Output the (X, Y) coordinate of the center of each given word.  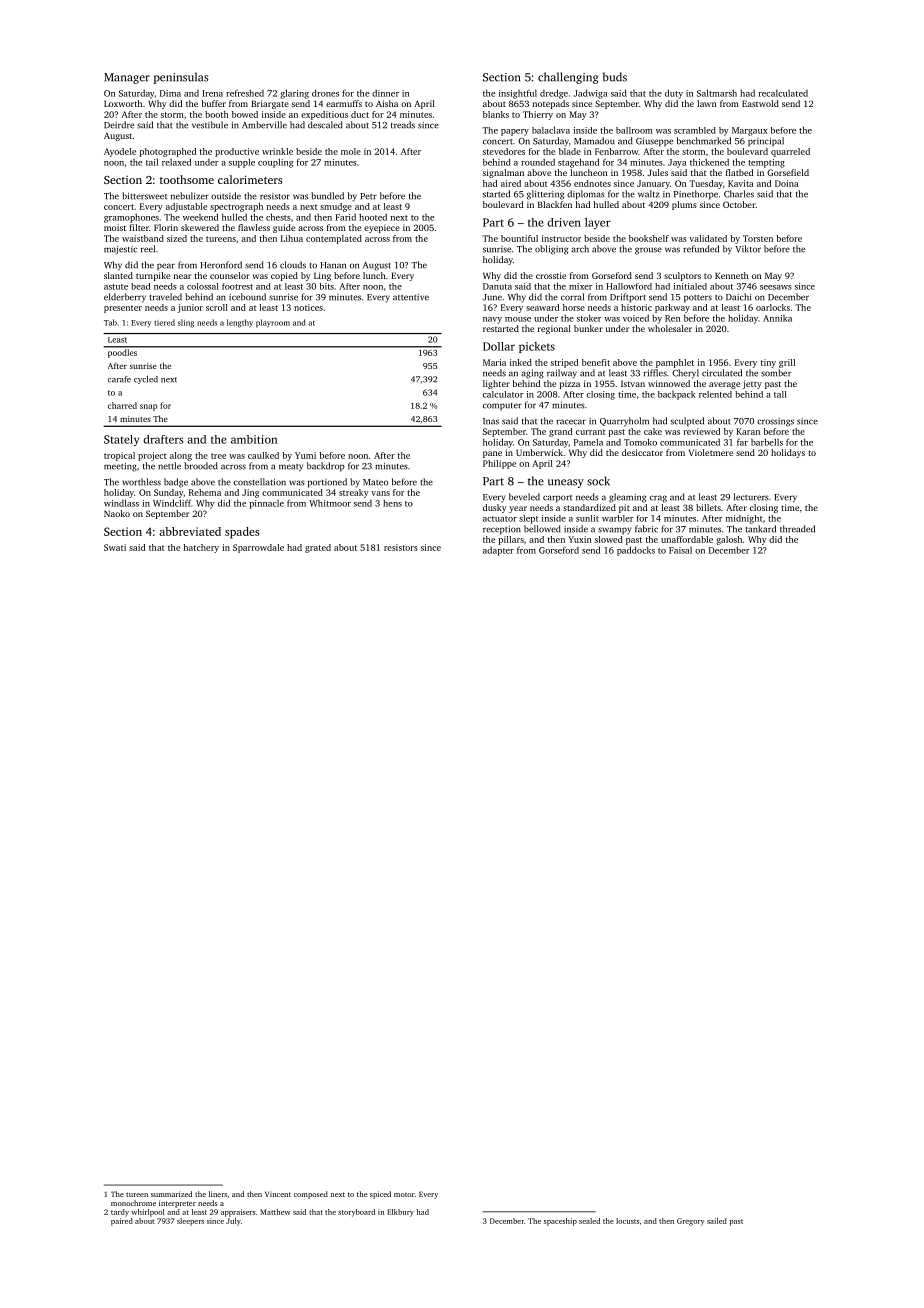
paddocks (636, 551)
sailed (717, 1221)
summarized (171, 1194)
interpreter (177, 1204)
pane (492, 454)
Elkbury (400, 1213)
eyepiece (382, 228)
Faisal (680, 550)
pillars (511, 540)
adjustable (186, 207)
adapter (498, 551)
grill (787, 363)
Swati (115, 547)
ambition (254, 439)
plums (684, 205)
